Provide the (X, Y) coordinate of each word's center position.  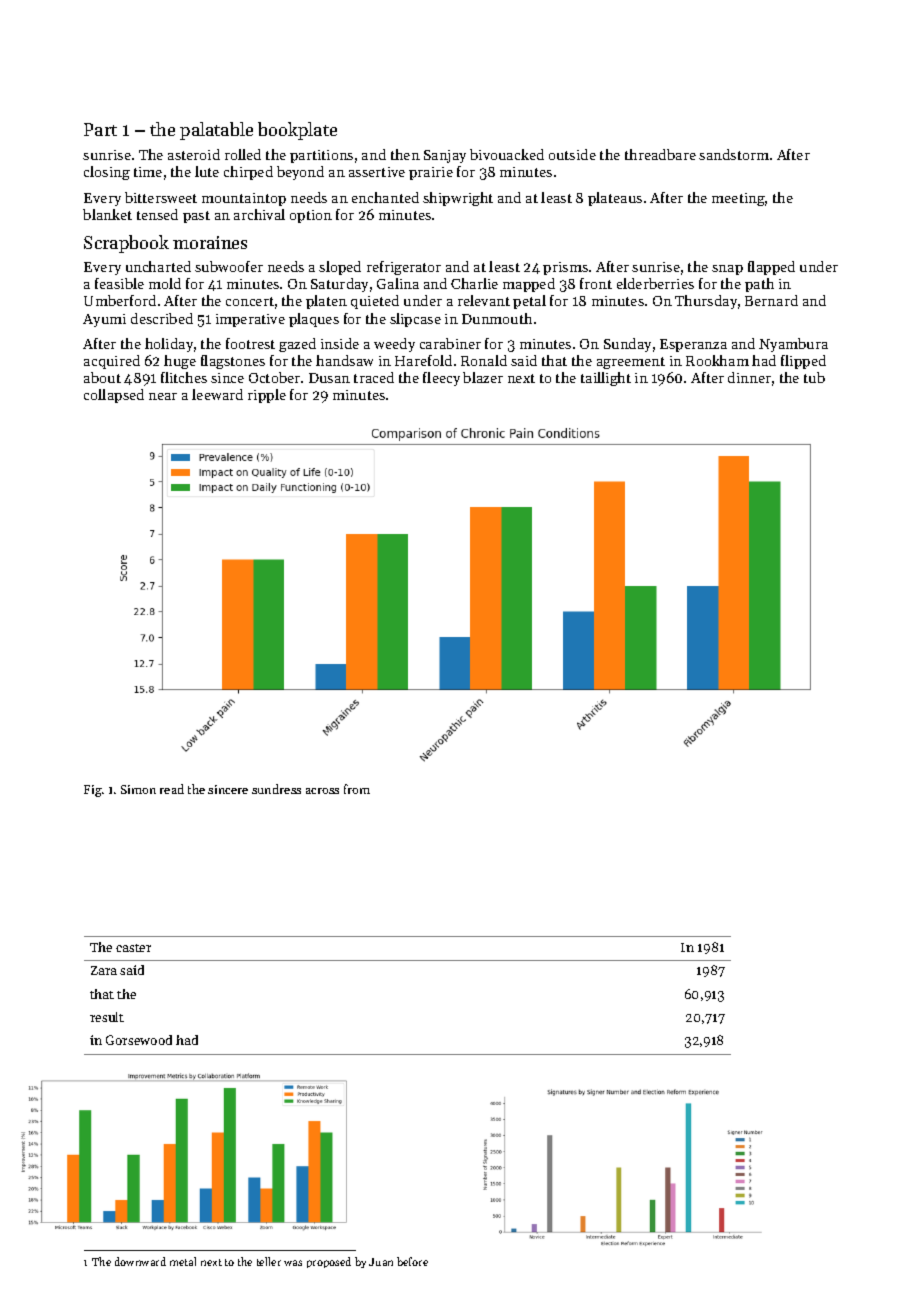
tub (814, 377)
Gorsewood (139, 1040)
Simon (138, 789)
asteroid (194, 154)
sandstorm (734, 154)
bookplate (297, 131)
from (357, 789)
